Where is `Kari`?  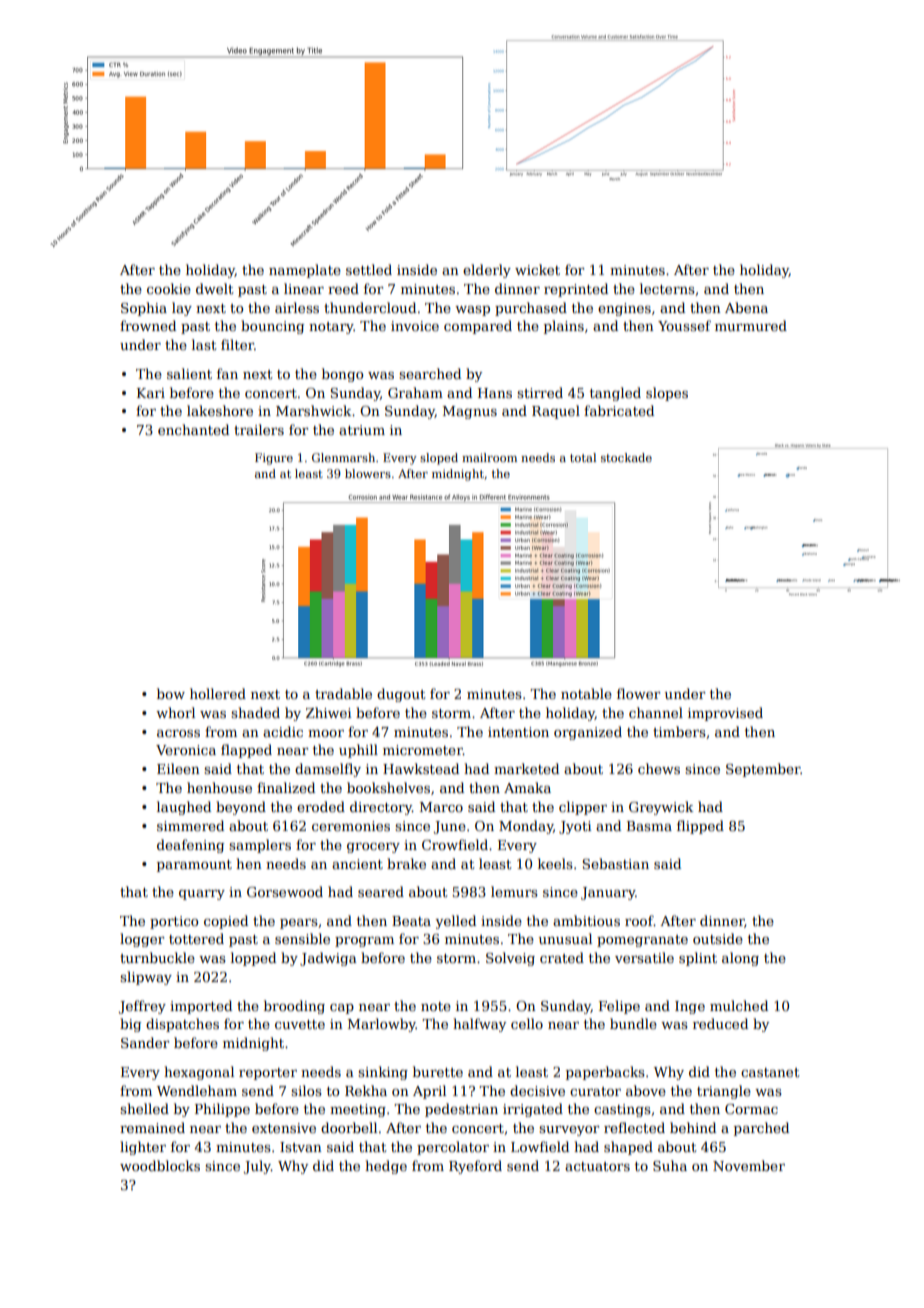 Kari is located at coordinates (151, 393).
